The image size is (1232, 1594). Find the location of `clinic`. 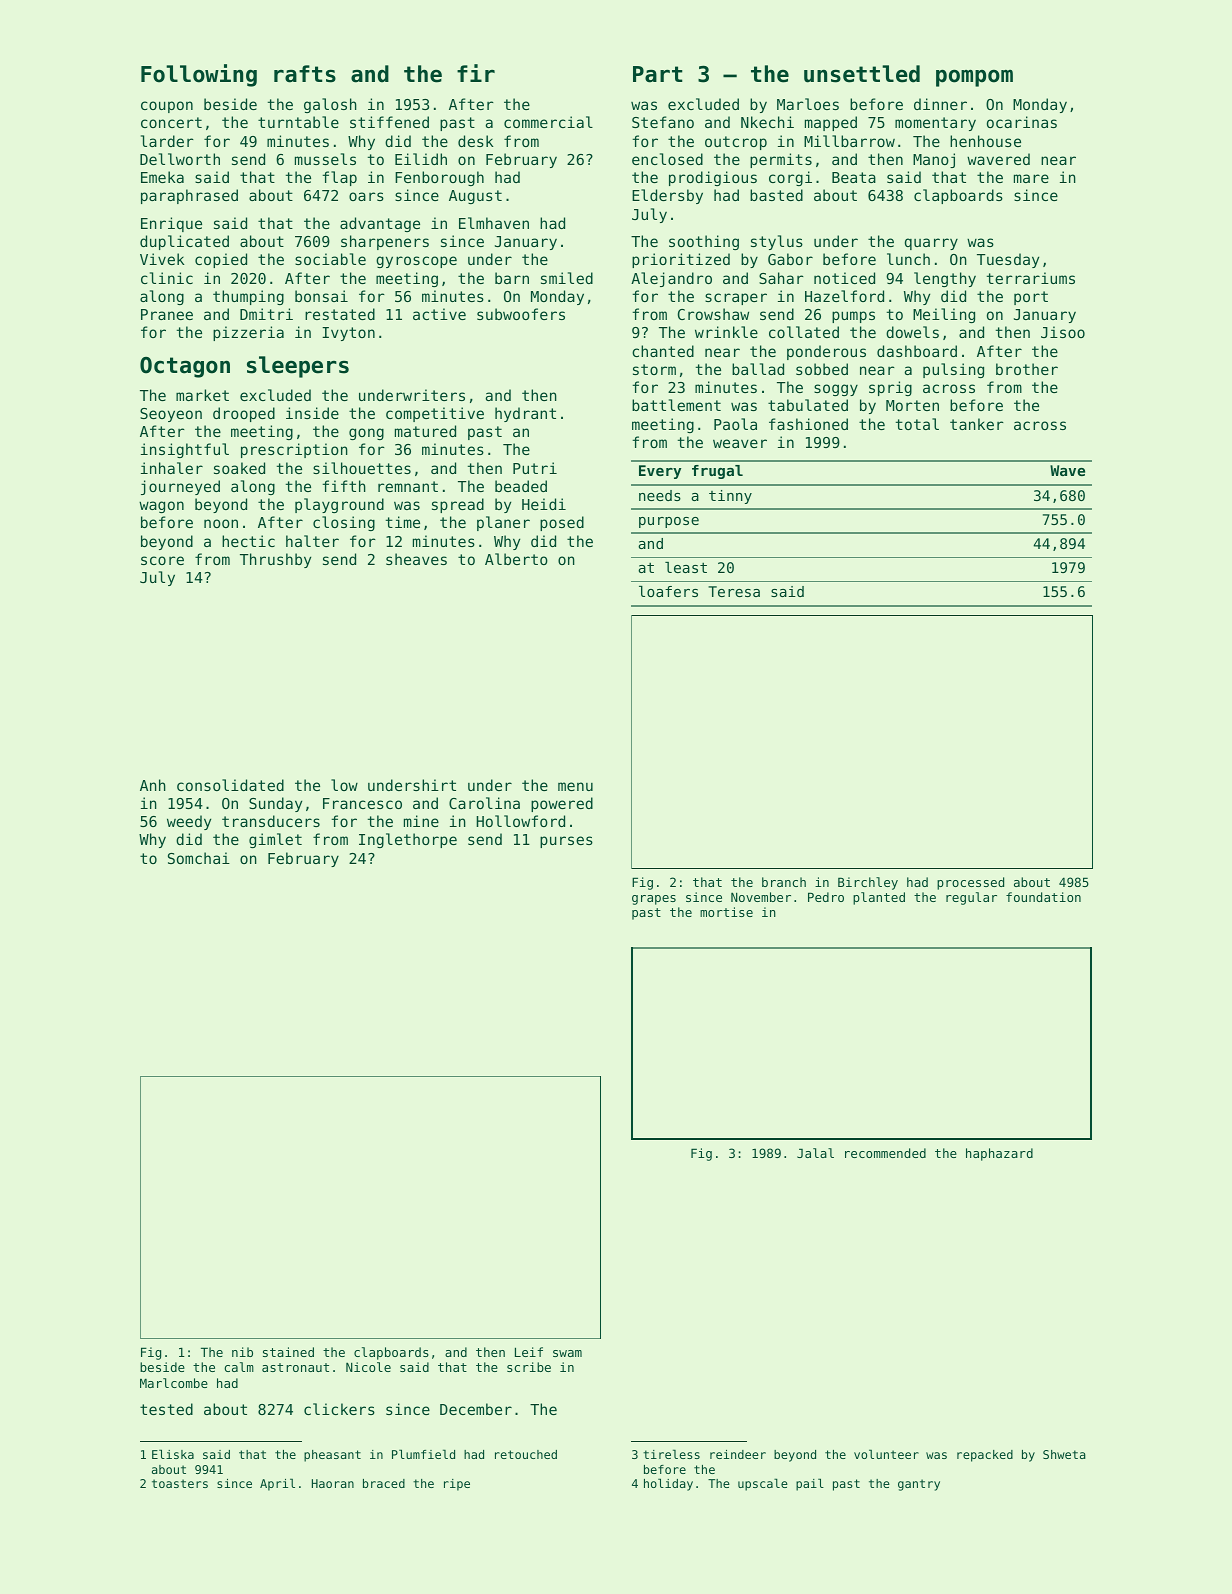

clinic is located at coordinates (167, 278).
